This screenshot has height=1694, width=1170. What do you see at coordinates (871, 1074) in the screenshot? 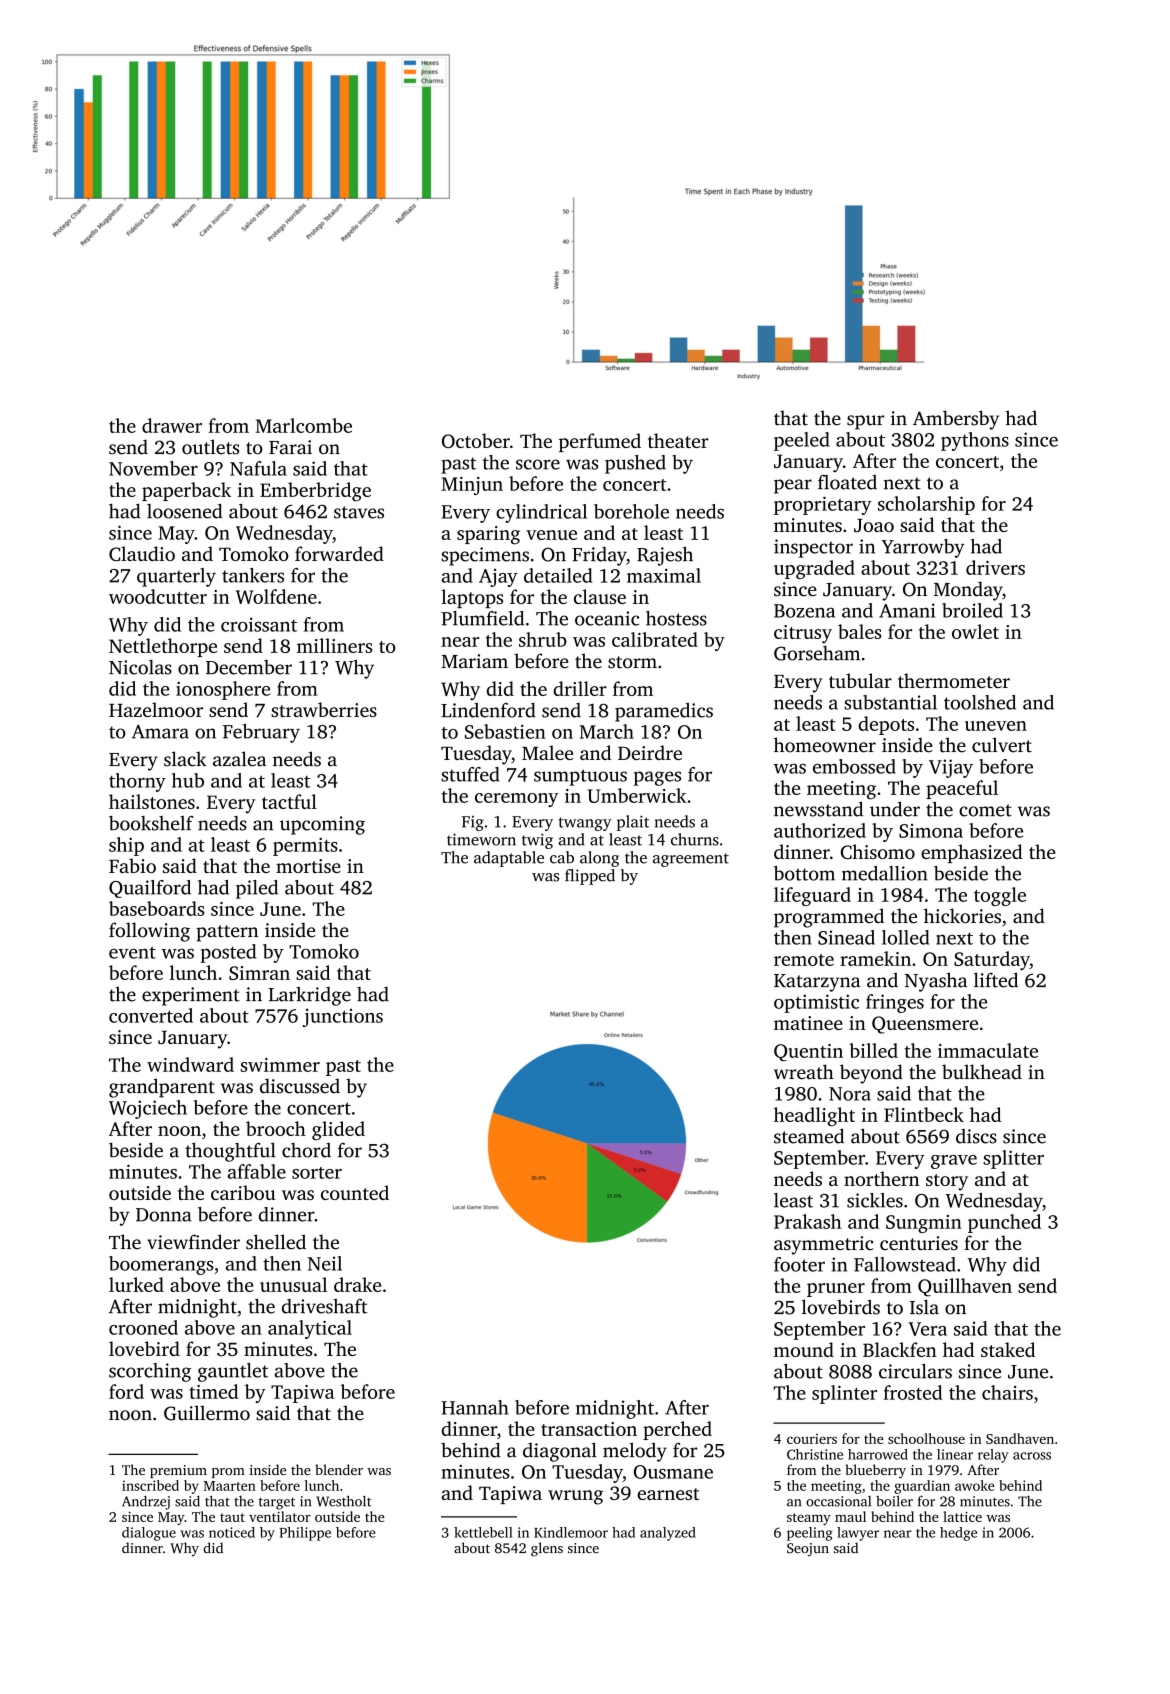
I see `beyond` at bounding box center [871, 1074].
